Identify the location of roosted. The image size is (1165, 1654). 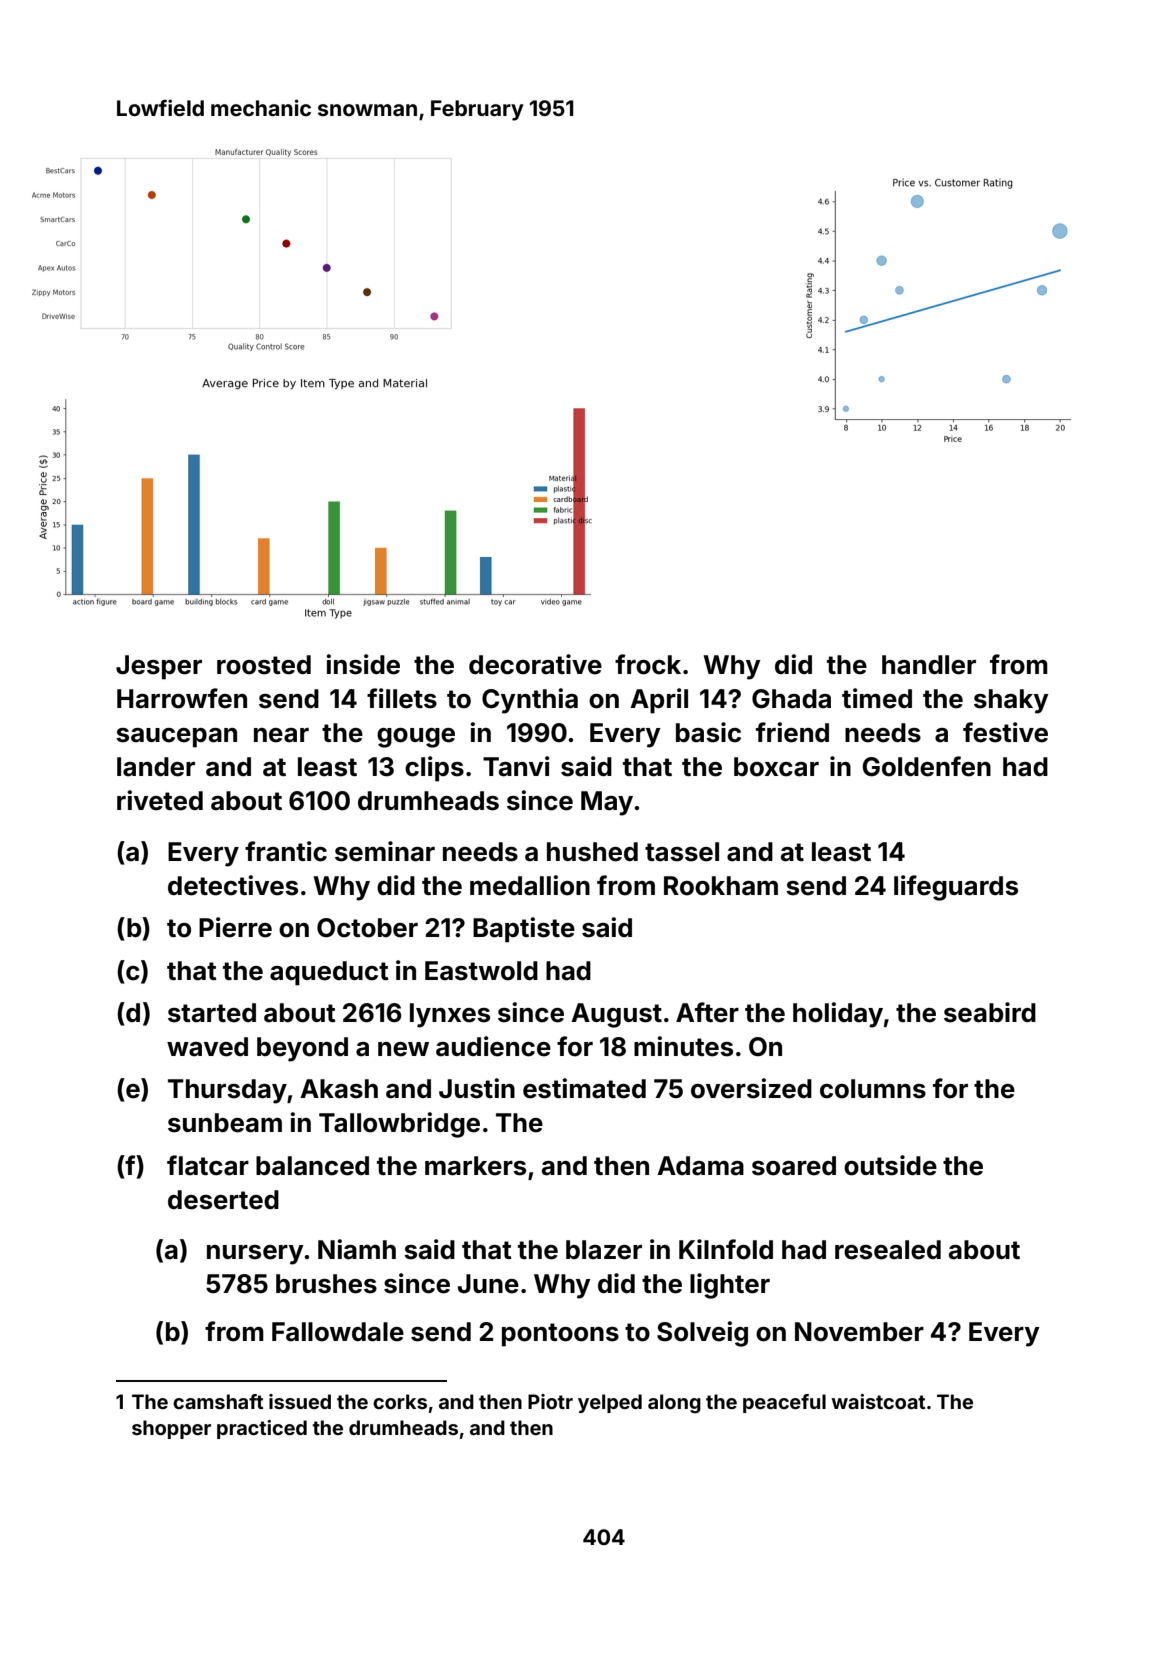
(264, 665).
